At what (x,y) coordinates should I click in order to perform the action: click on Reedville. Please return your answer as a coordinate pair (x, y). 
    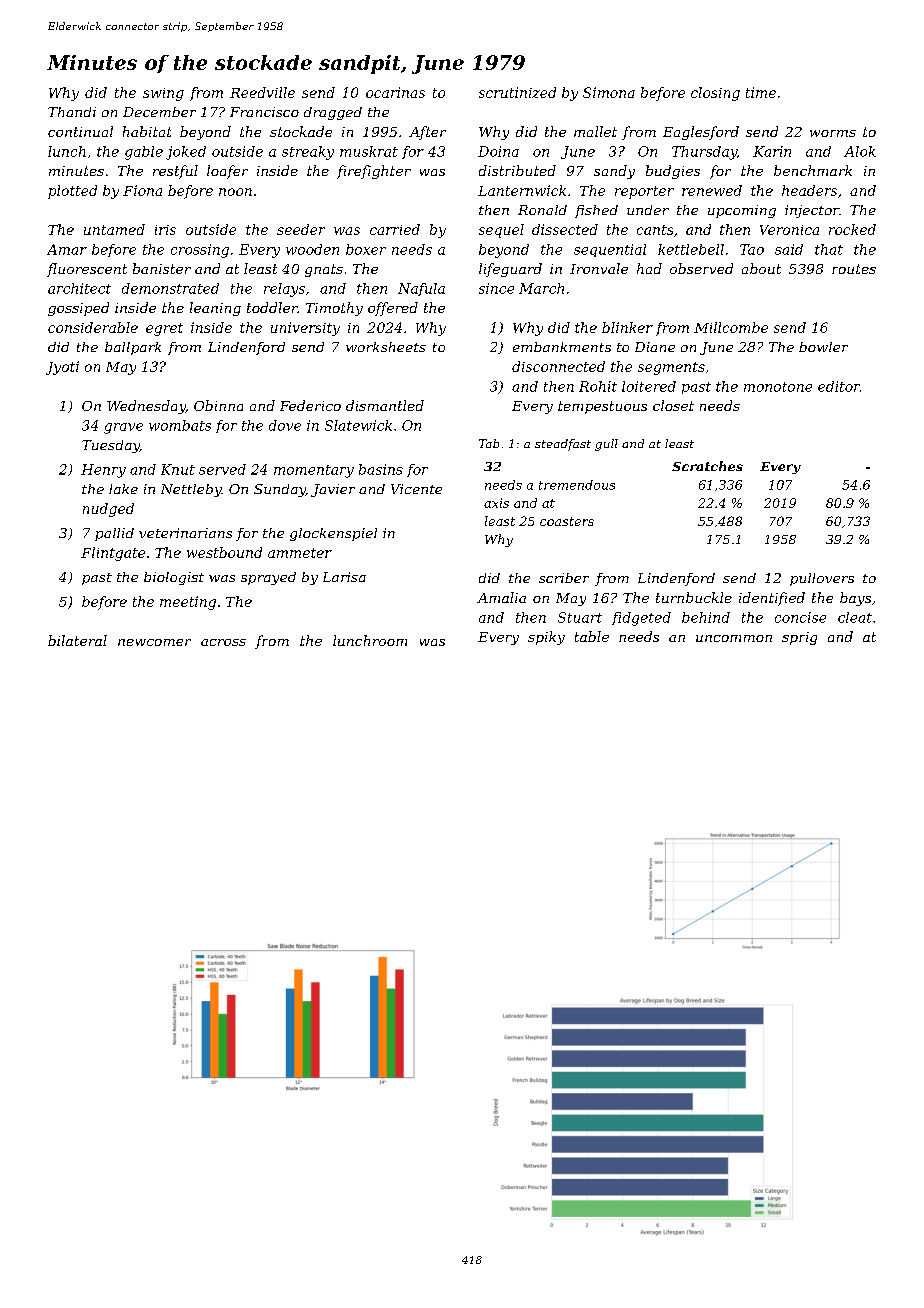
    Looking at the image, I should click on (262, 92).
